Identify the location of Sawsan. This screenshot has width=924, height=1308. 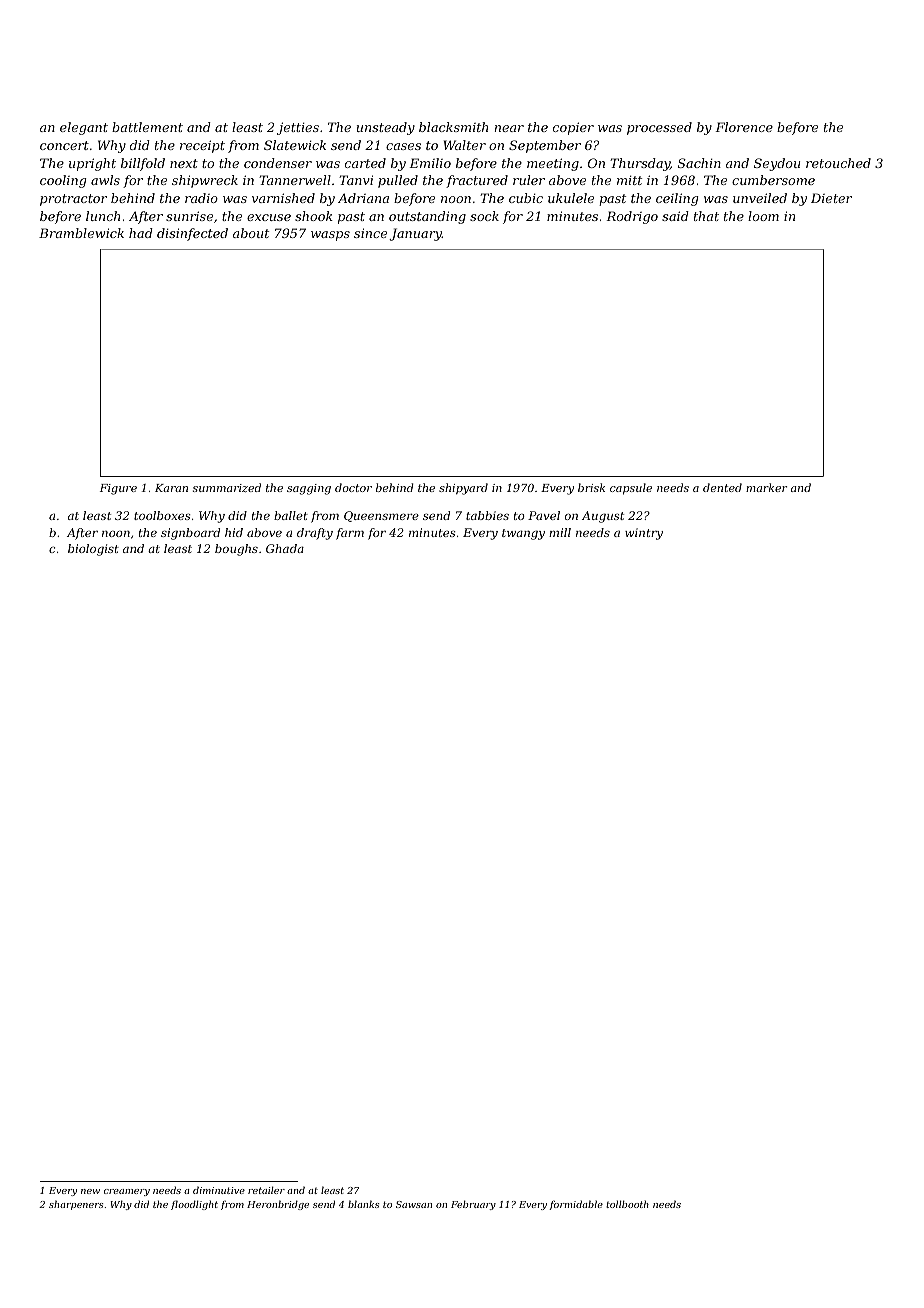
(414, 1204).
